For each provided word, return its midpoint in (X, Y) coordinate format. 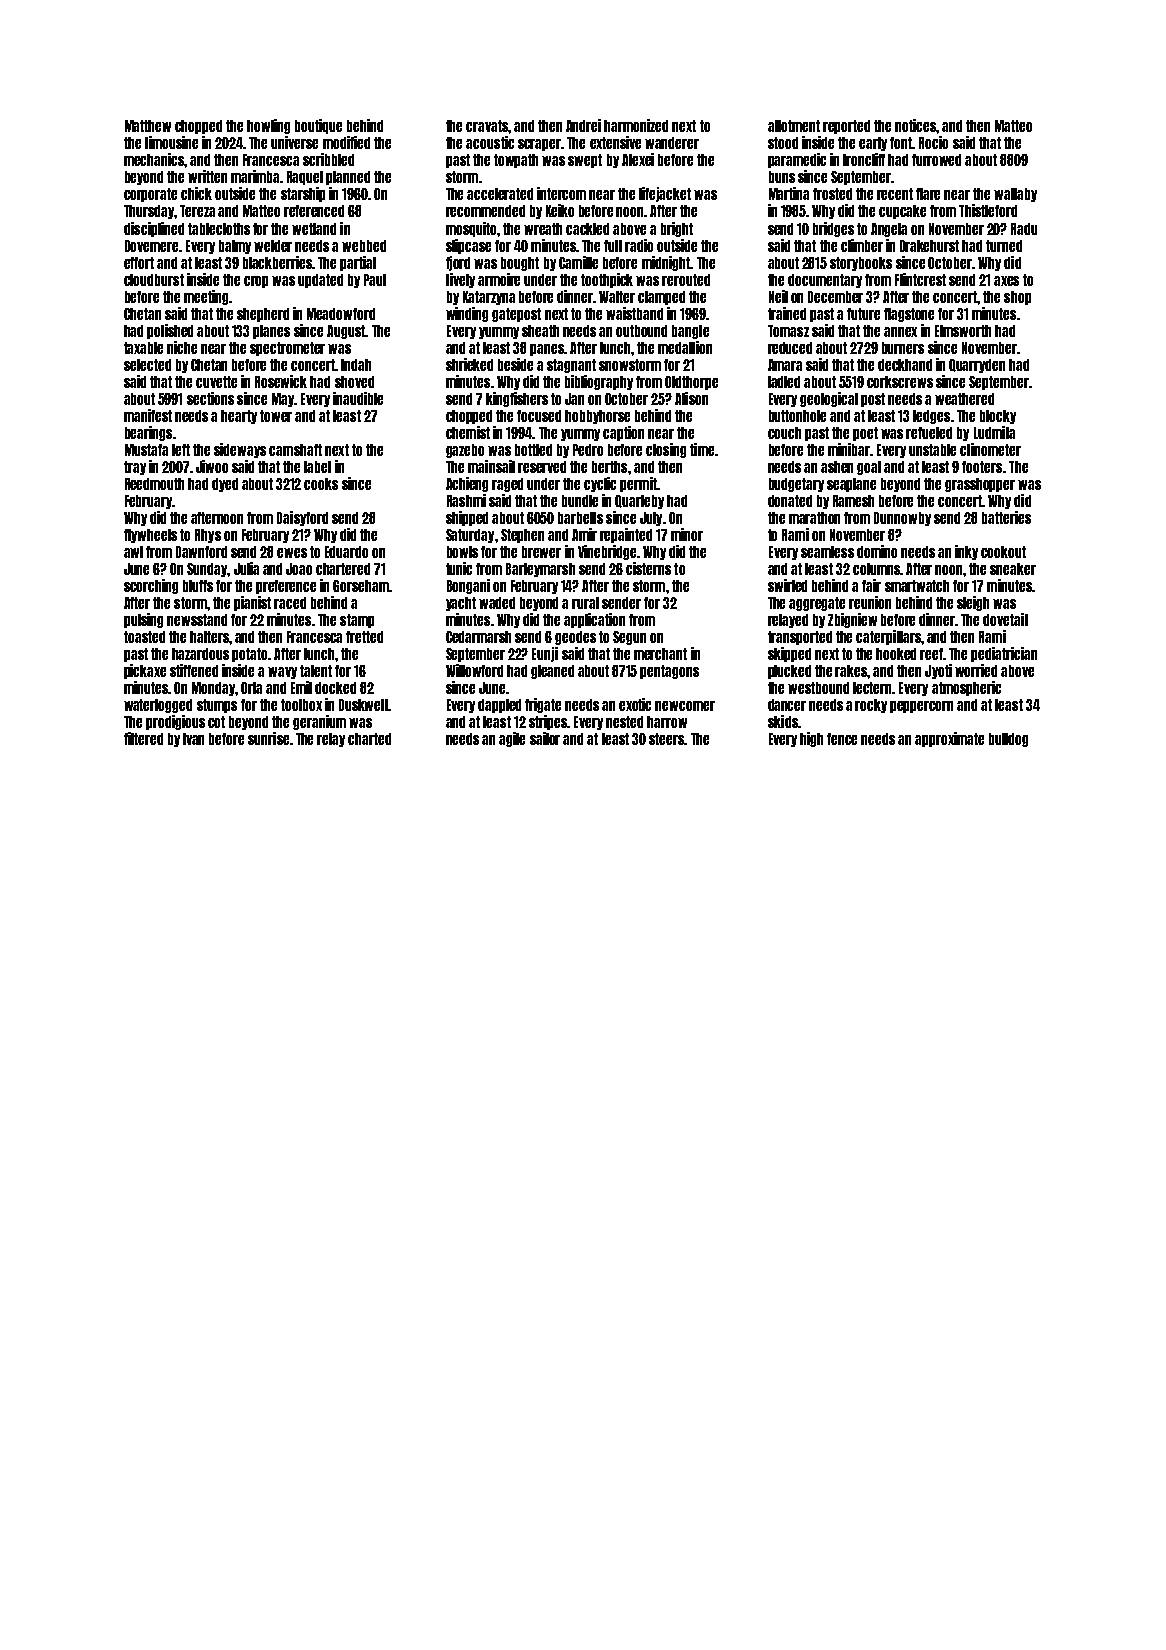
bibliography (599, 382)
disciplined (154, 229)
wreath (543, 229)
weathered (964, 399)
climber (862, 245)
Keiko (560, 210)
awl (133, 552)
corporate (150, 195)
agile (512, 739)
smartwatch (917, 586)
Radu (1024, 229)
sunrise (268, 738)
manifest (148, 415)
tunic (459, 568)
